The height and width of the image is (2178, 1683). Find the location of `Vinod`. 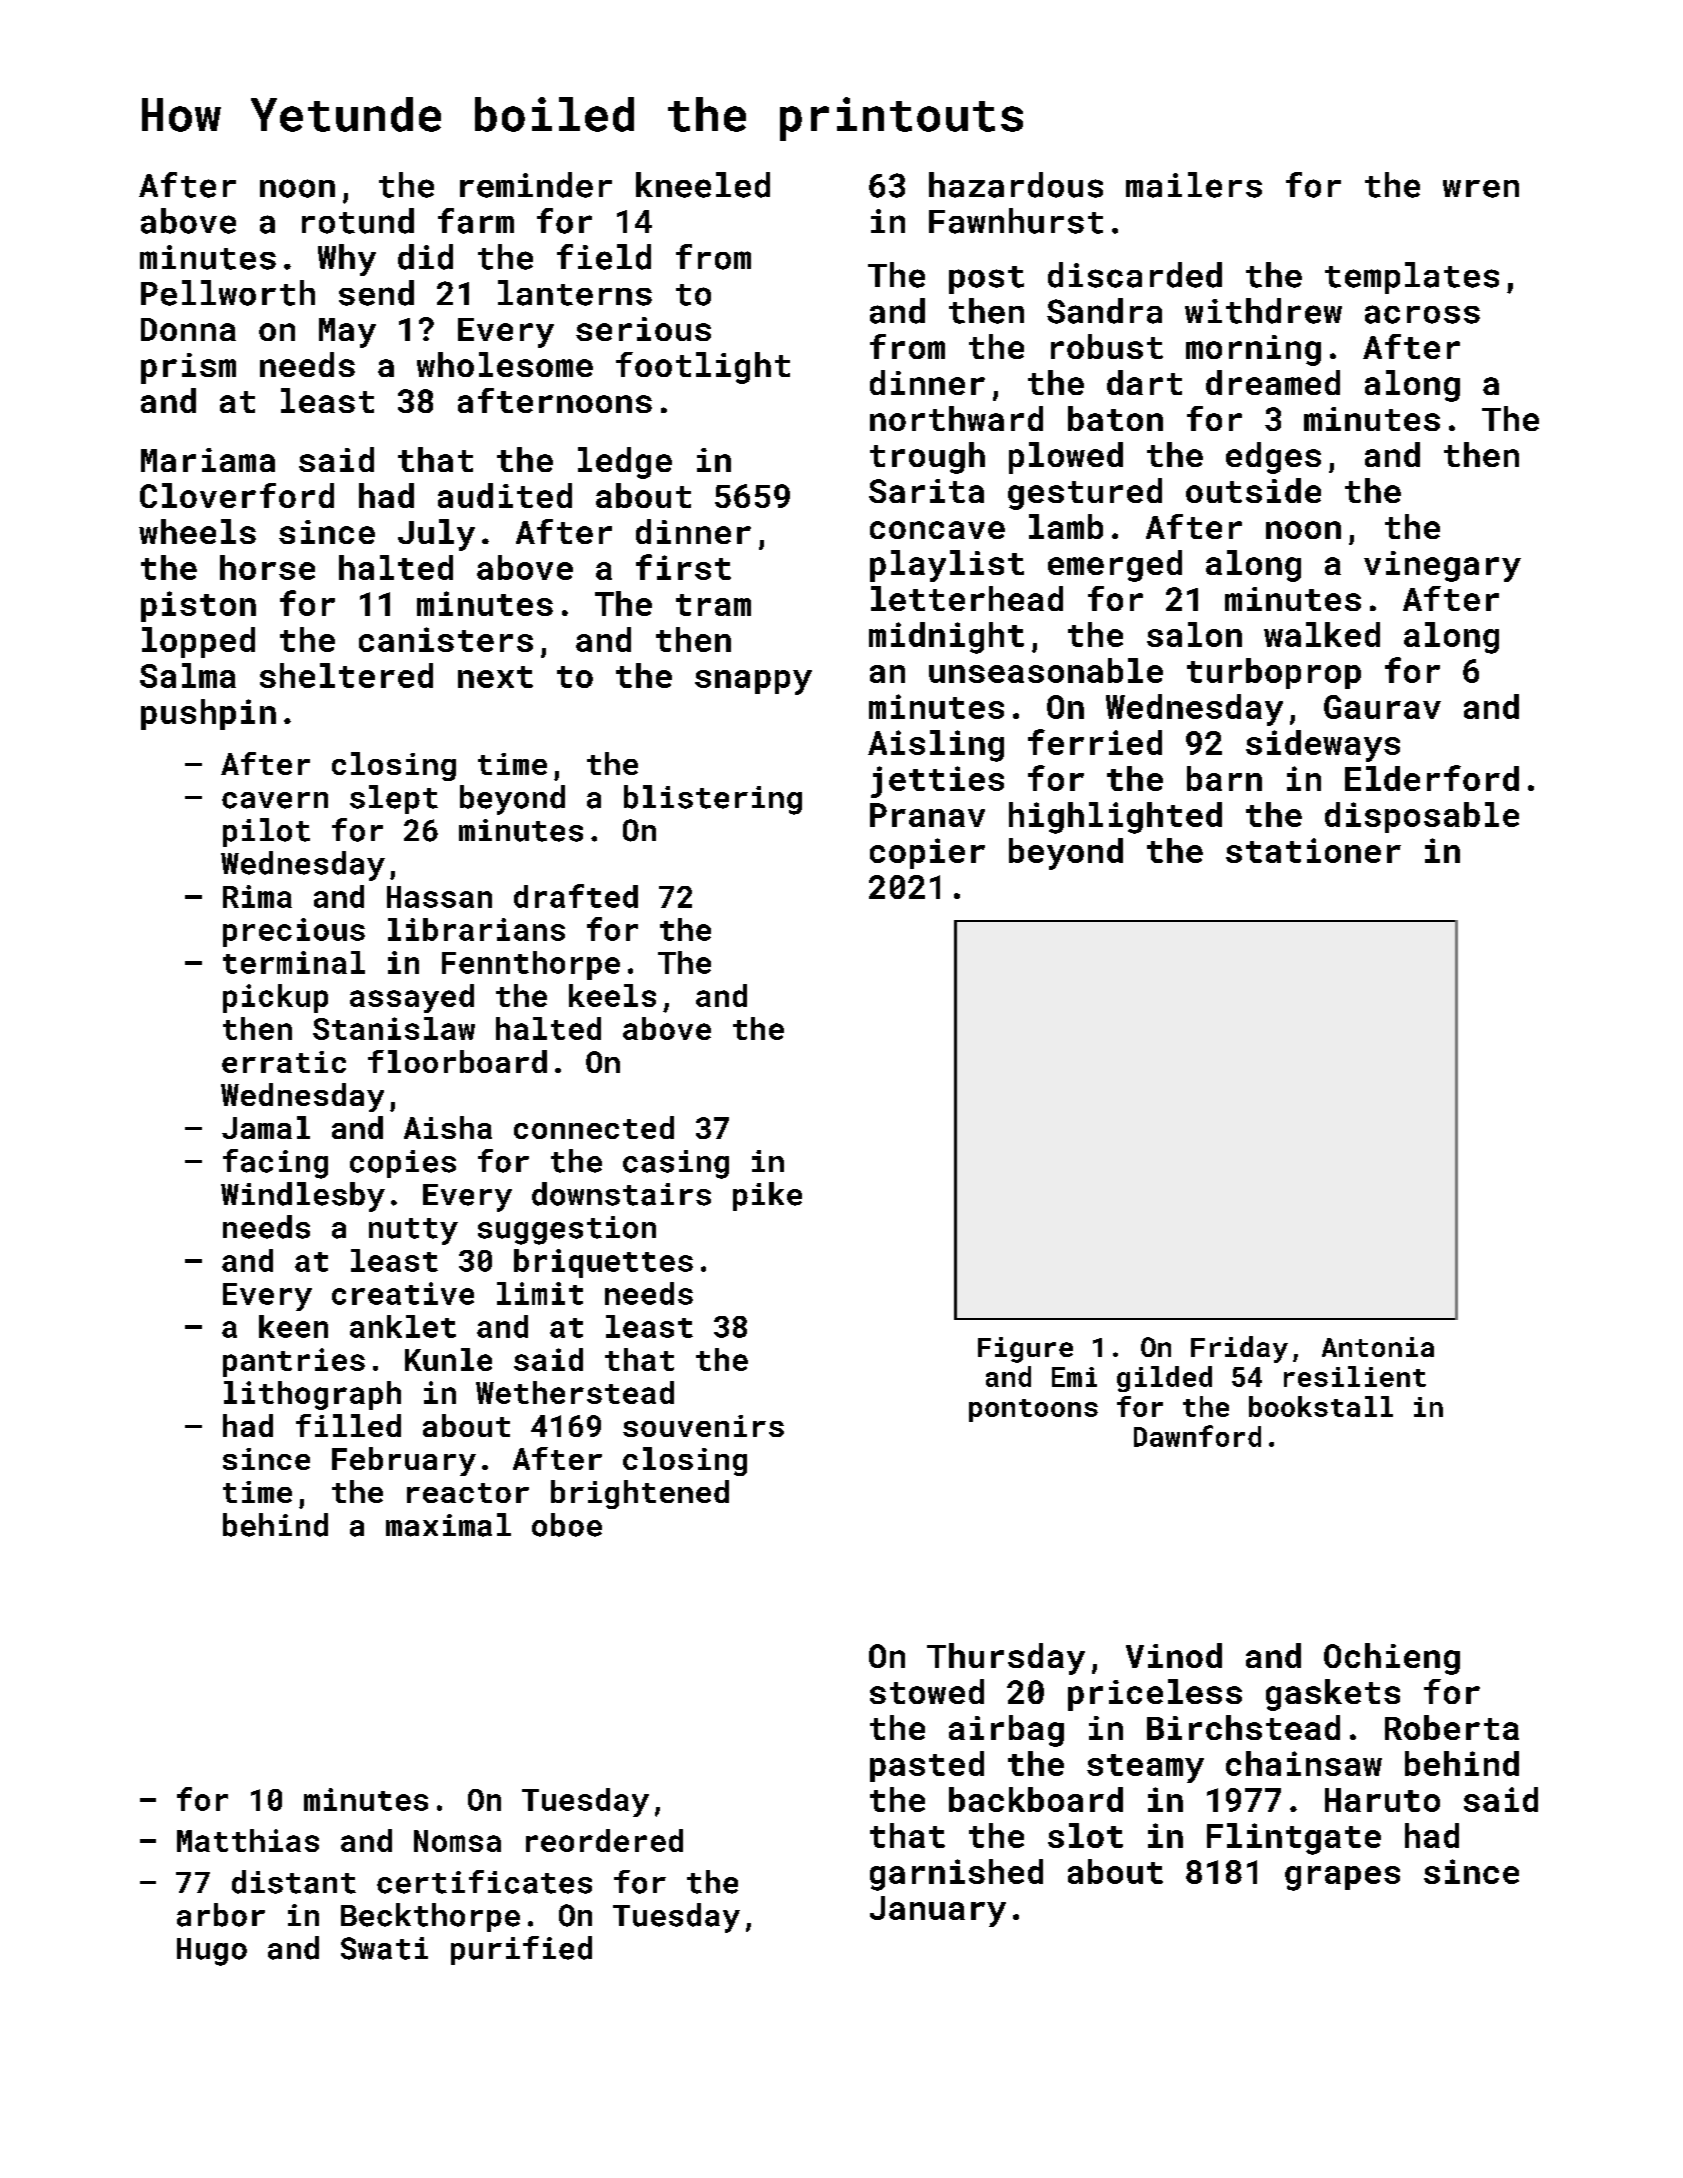

Vinod is located at coordinates (1174, 1655).
